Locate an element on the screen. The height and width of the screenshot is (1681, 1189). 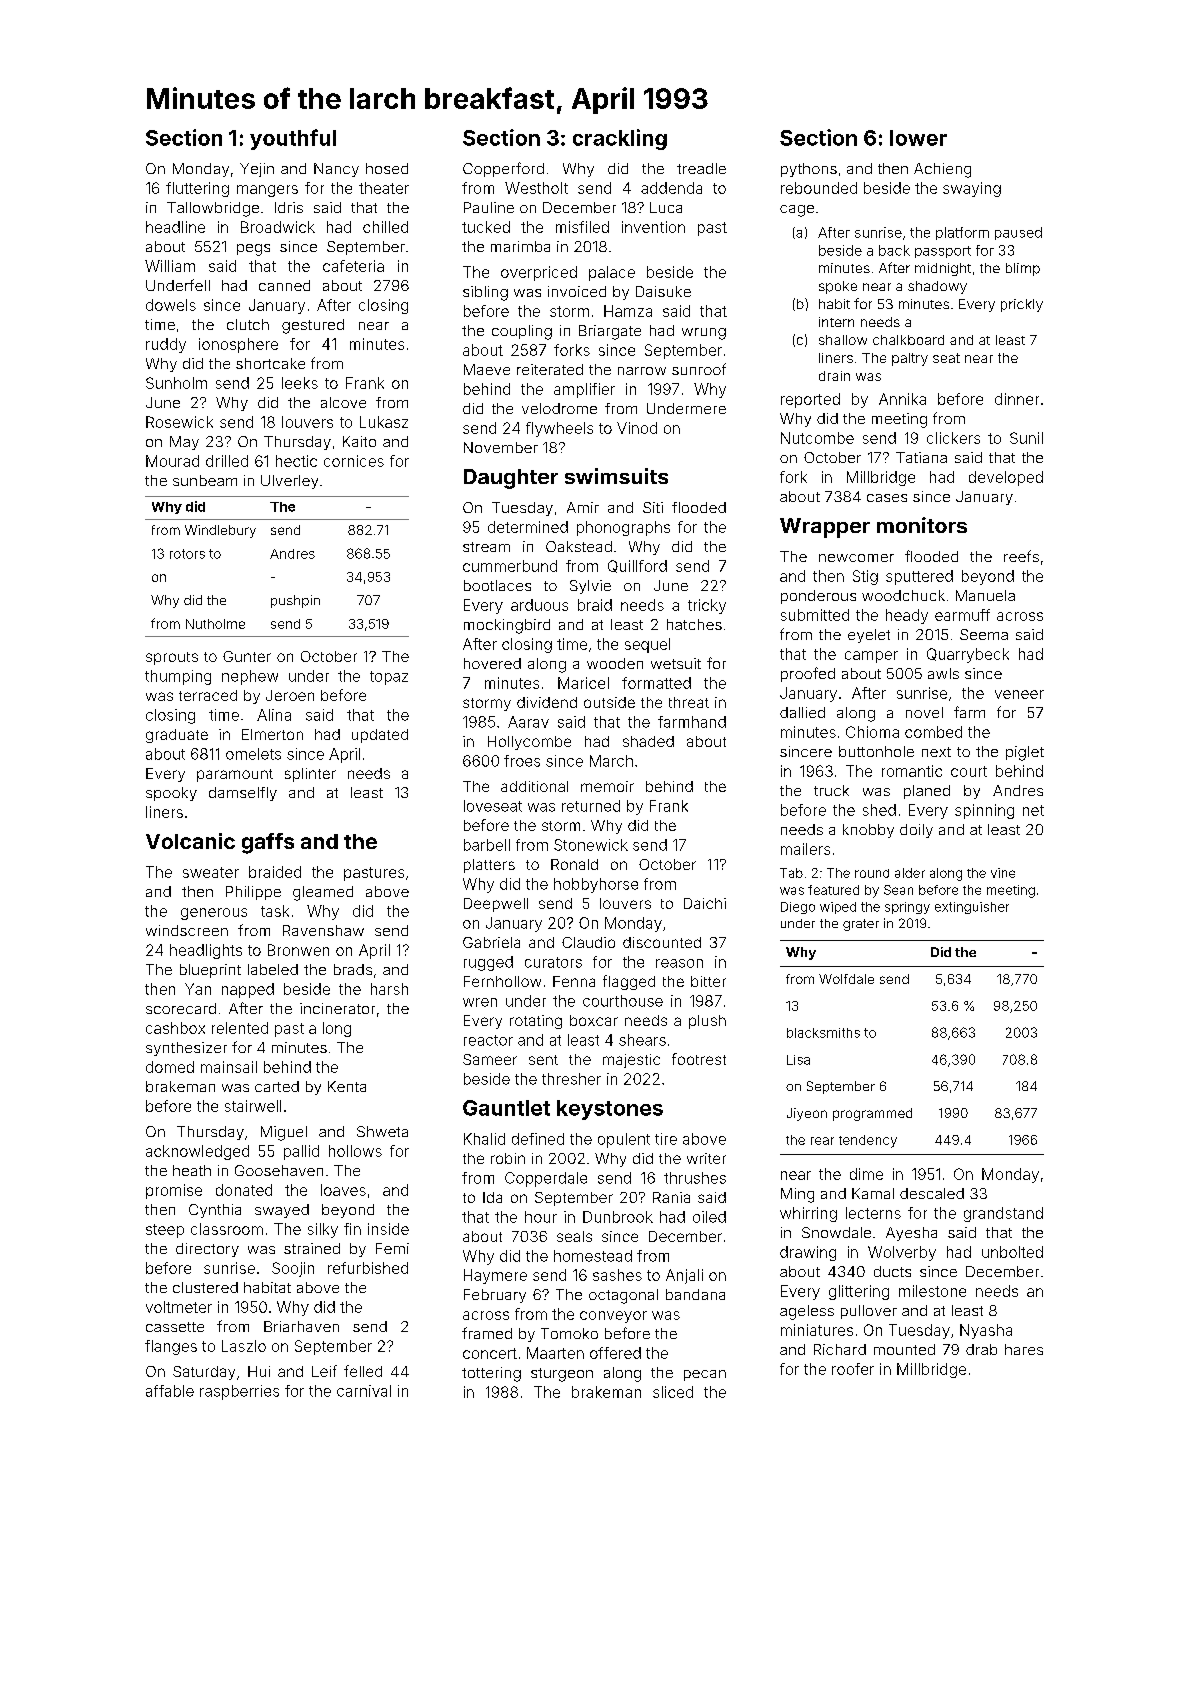
March is located at coordinates (611, 761).
